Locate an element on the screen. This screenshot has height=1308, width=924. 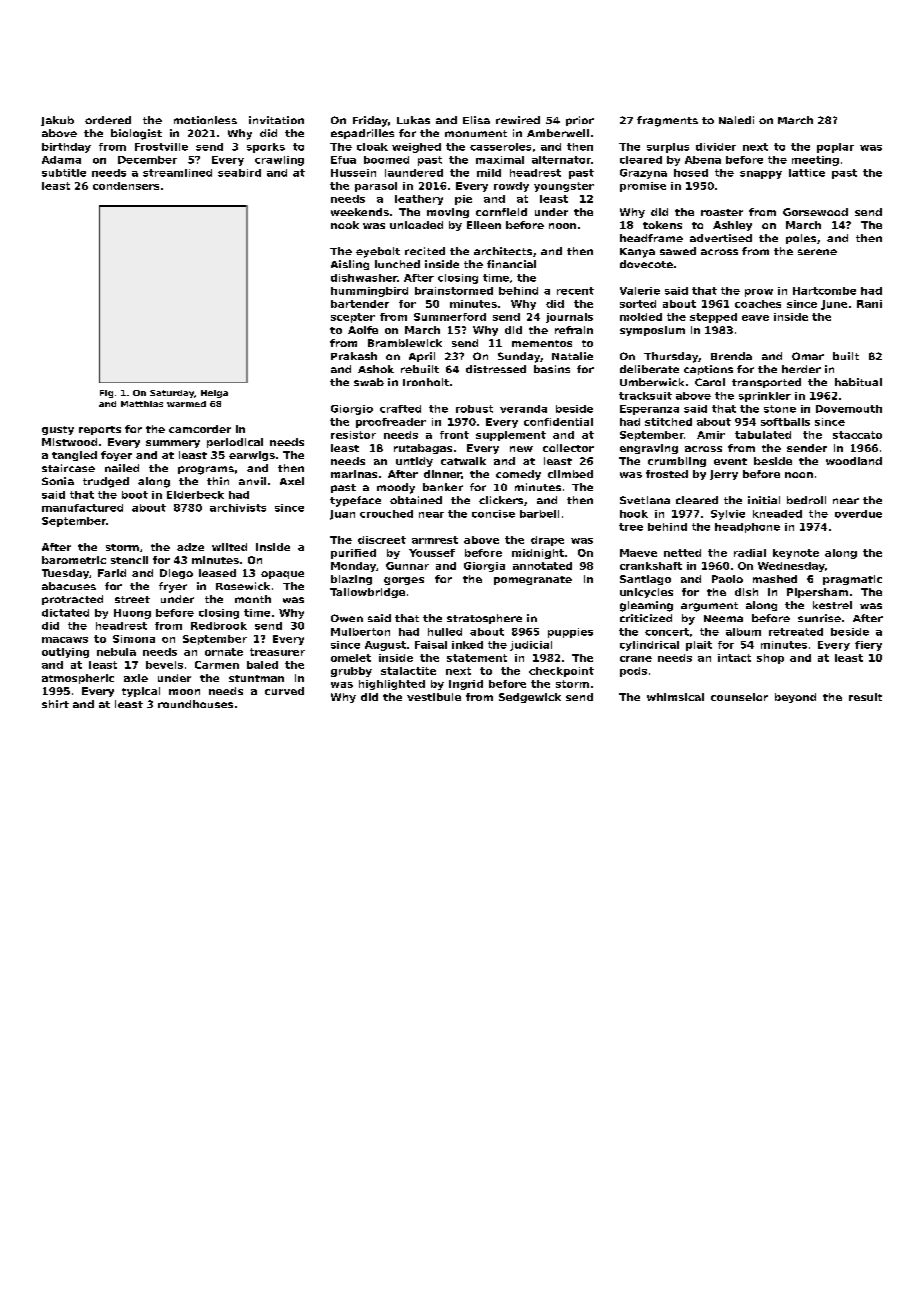
Omar is located at coordinates (808, 356).
